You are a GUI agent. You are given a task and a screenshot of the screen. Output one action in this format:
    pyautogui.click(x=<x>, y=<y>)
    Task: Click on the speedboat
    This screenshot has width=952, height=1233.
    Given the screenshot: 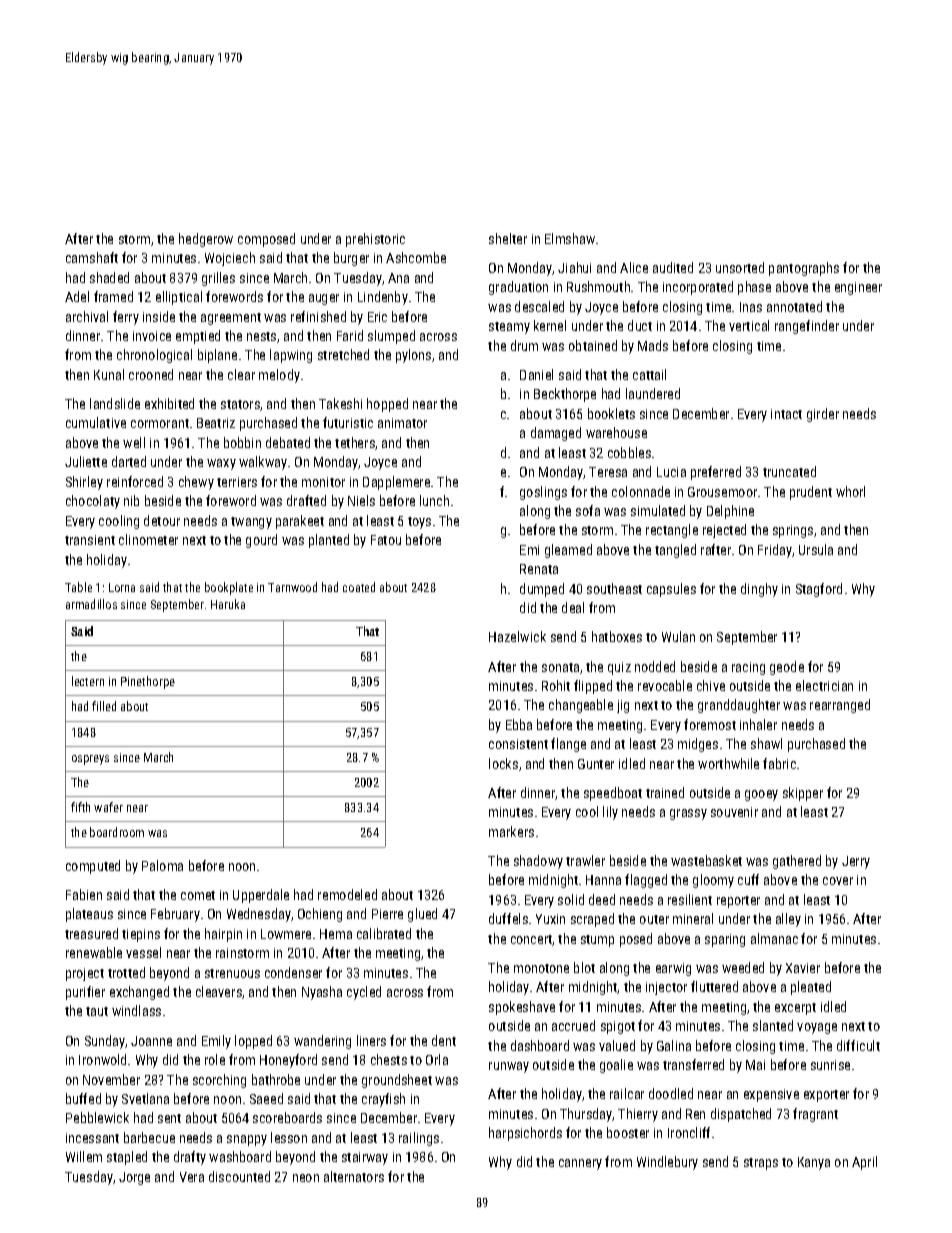 What is the action you would take?
    pyautogui.click(x=613, y=794)
